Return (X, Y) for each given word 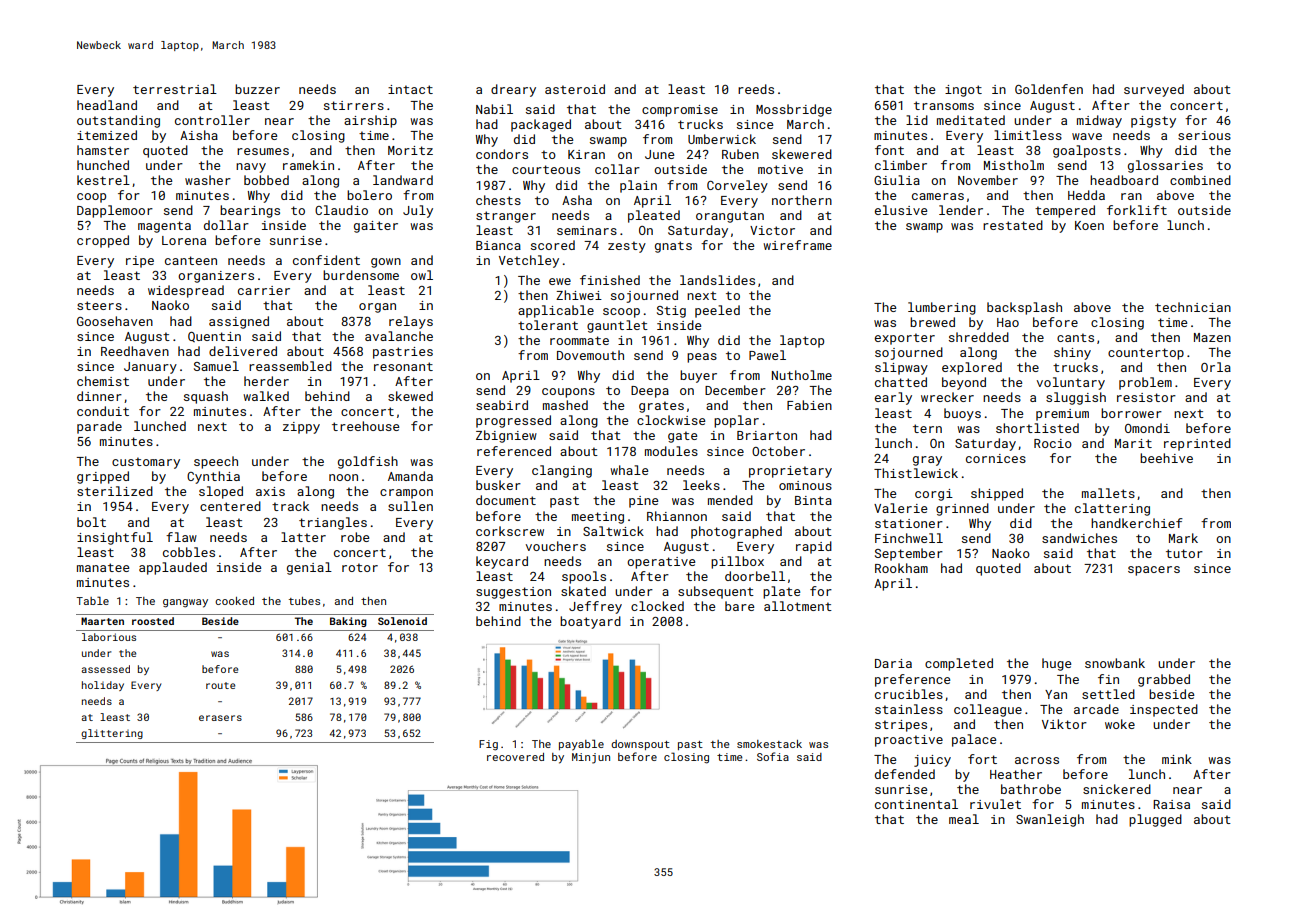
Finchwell (909, 538)
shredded (979, 337)
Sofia (773, 756)
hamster (103, 150)
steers (99, 305)
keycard (502, 562)
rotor (360, 567)
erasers (220, 718)
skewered (802, 154)
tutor (1184, 553)
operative (661, 563)
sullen (410, 506)
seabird (502, 405)
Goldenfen (1049, 89)
